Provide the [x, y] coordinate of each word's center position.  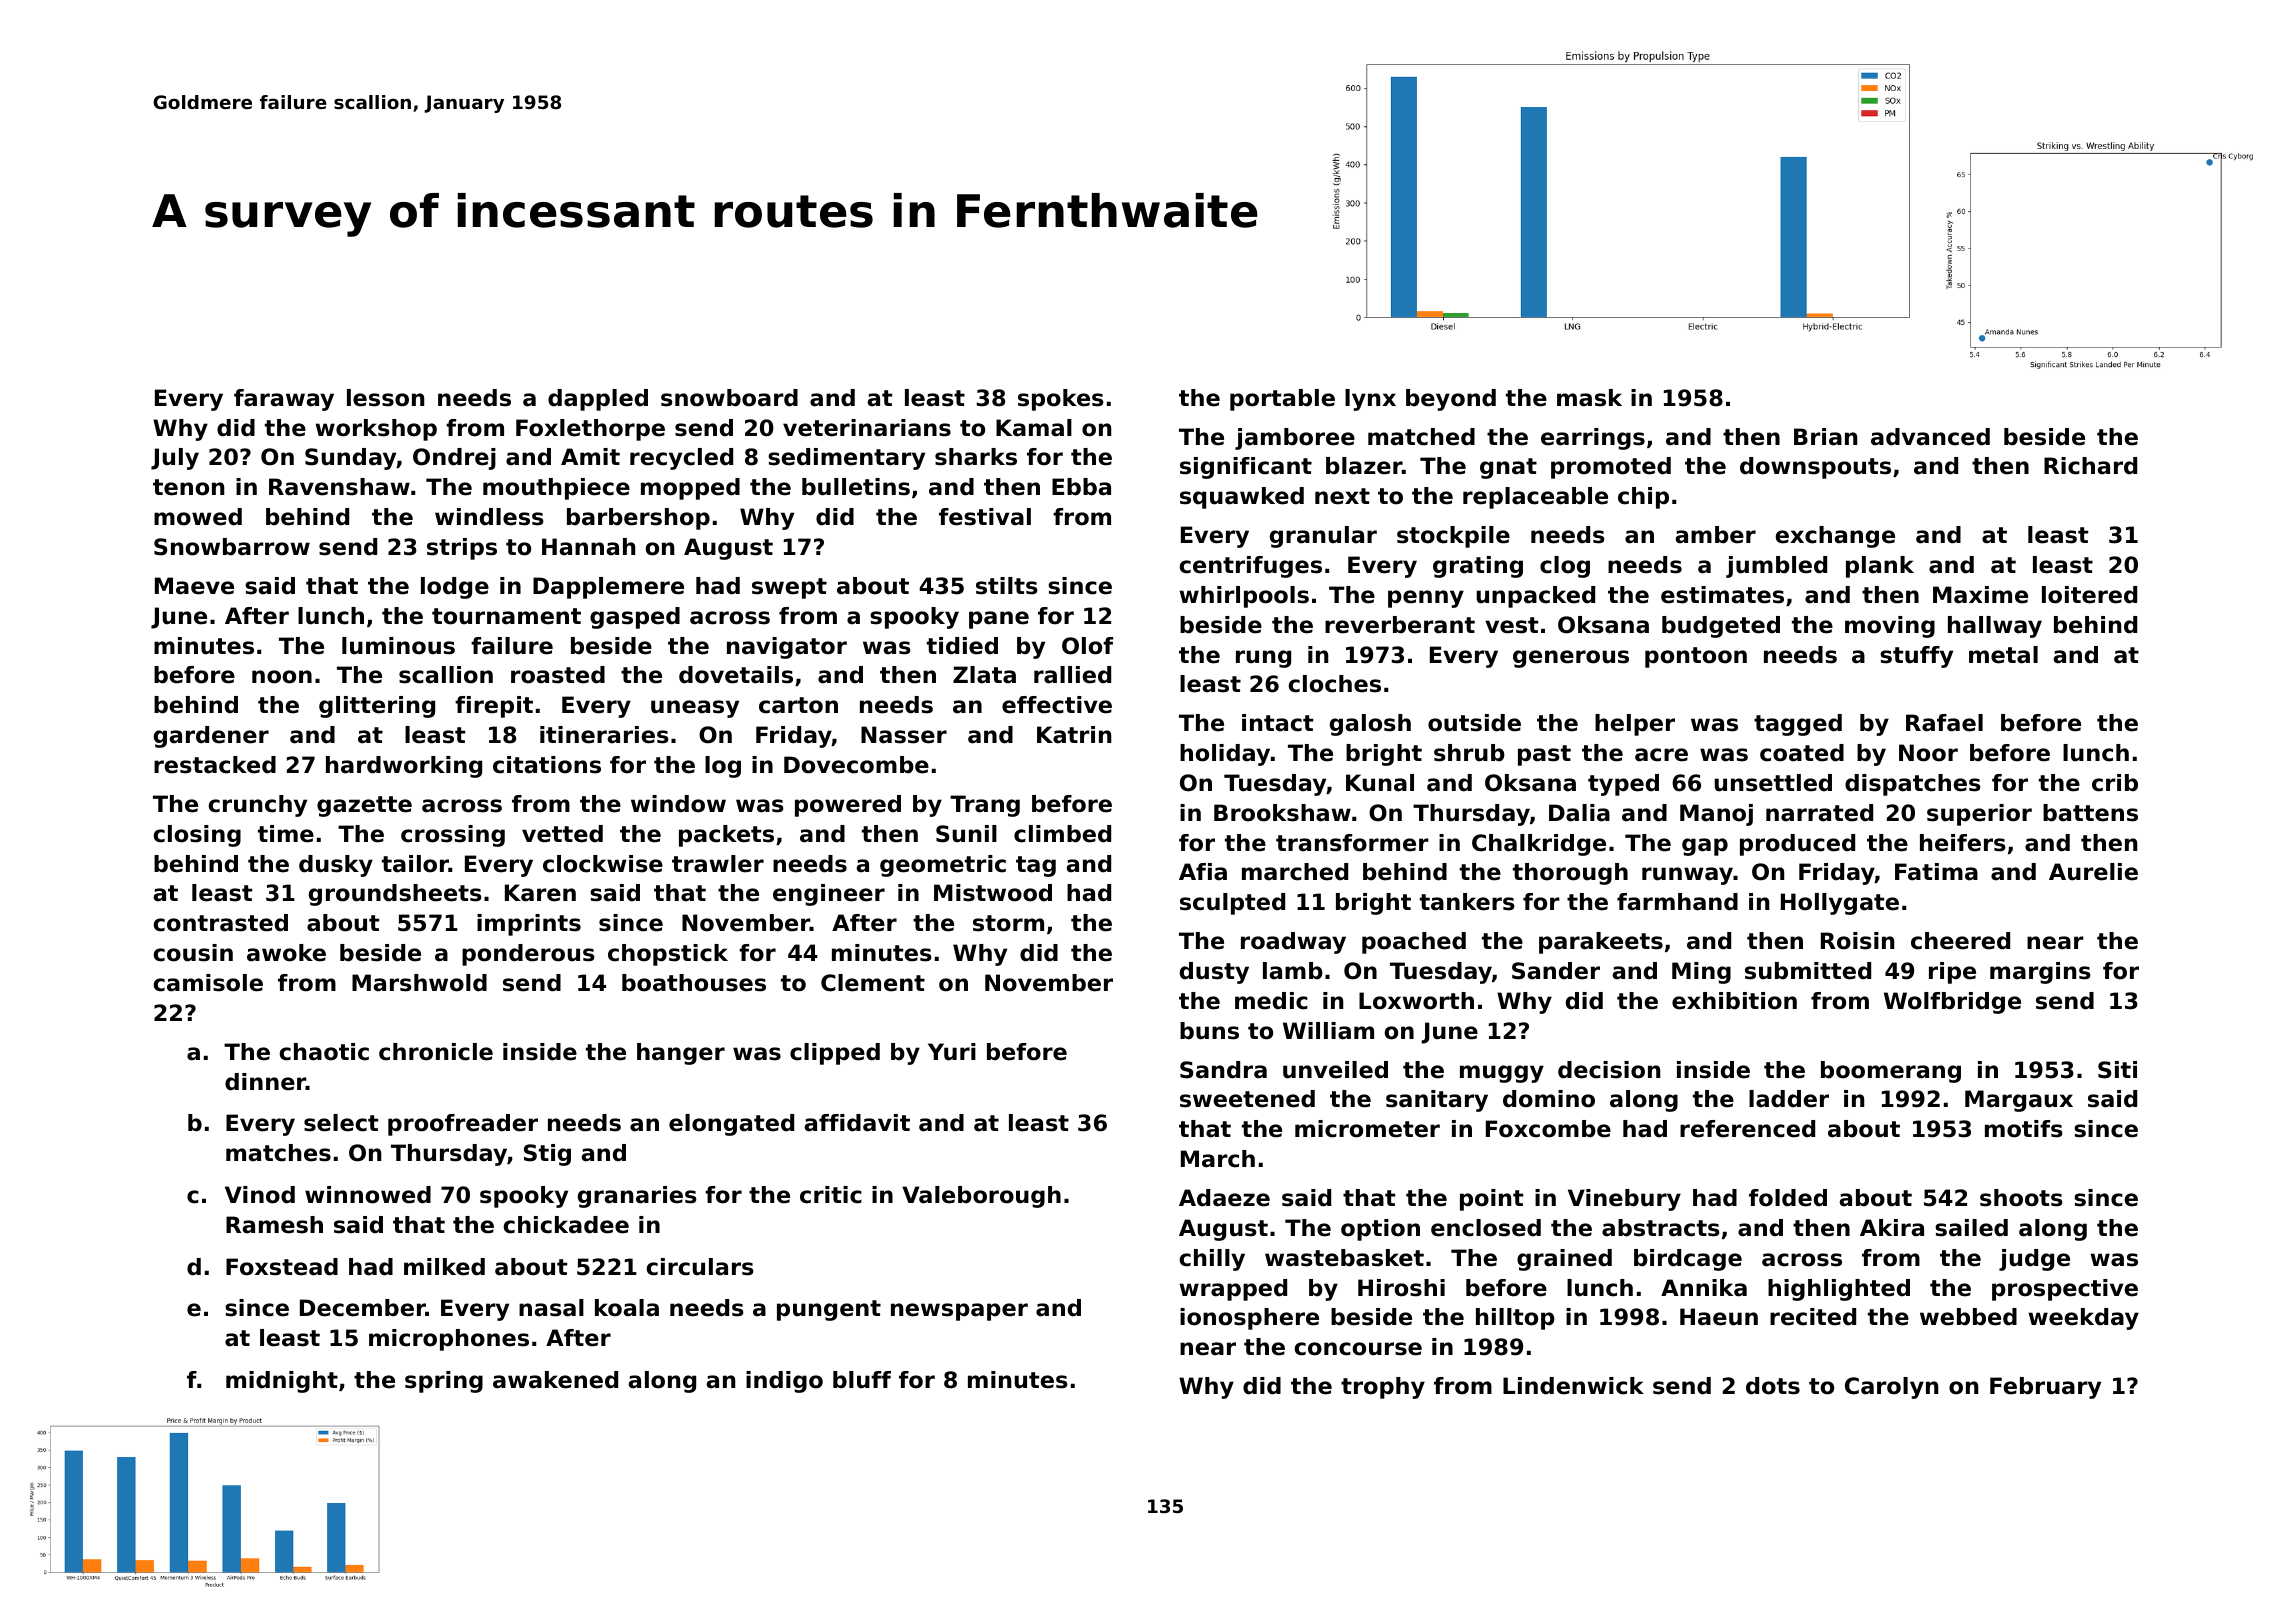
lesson [385, 398]
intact [1277, 723]
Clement [873, 983]
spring [444, 1382]
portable [1282, 400]
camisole [208, 983]
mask [1589, 398]
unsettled [1773, 783]
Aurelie [2093, 872]
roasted [558, 675]
